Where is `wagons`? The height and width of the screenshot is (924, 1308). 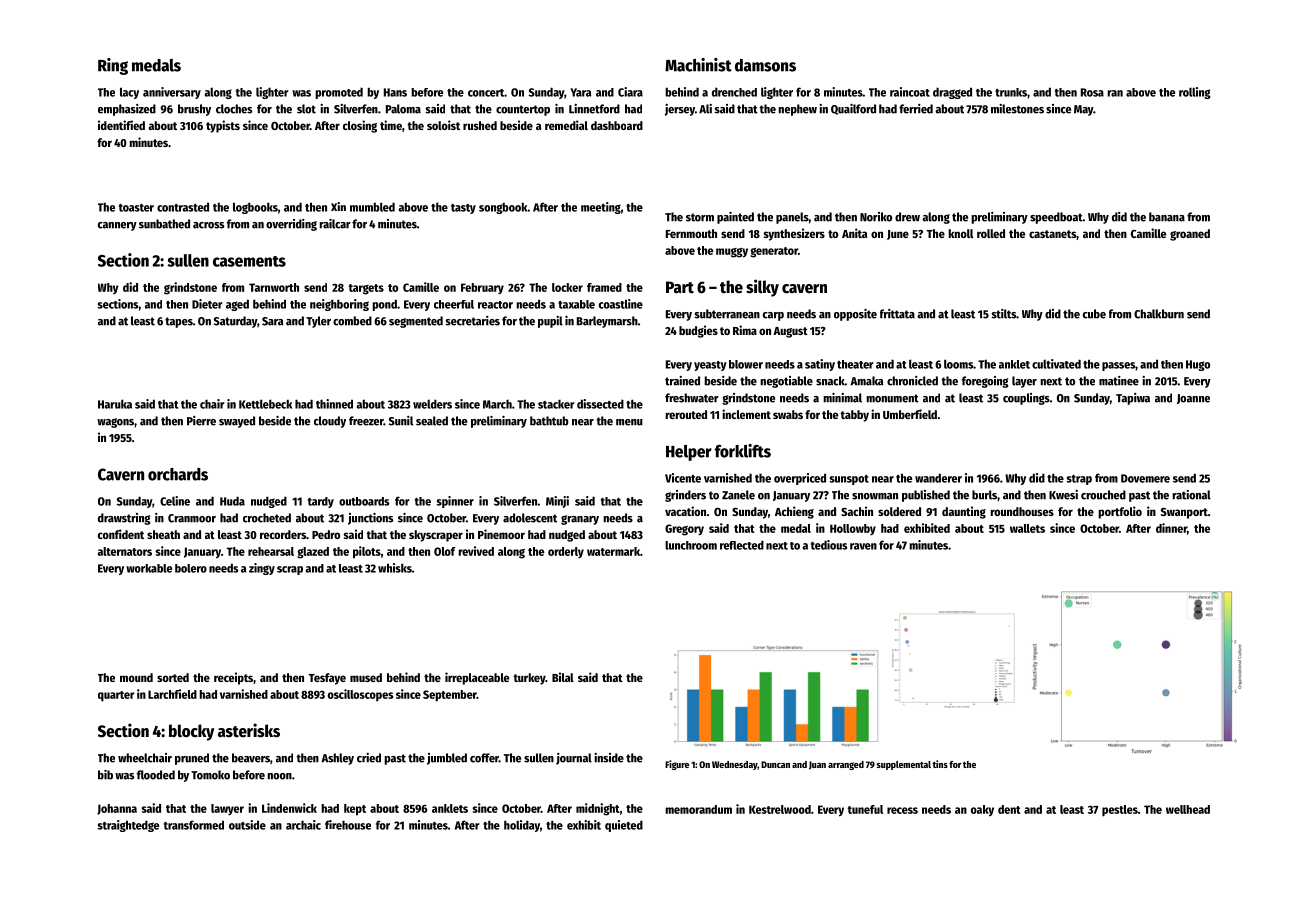
wagons is located at coordinates (115, 423).
